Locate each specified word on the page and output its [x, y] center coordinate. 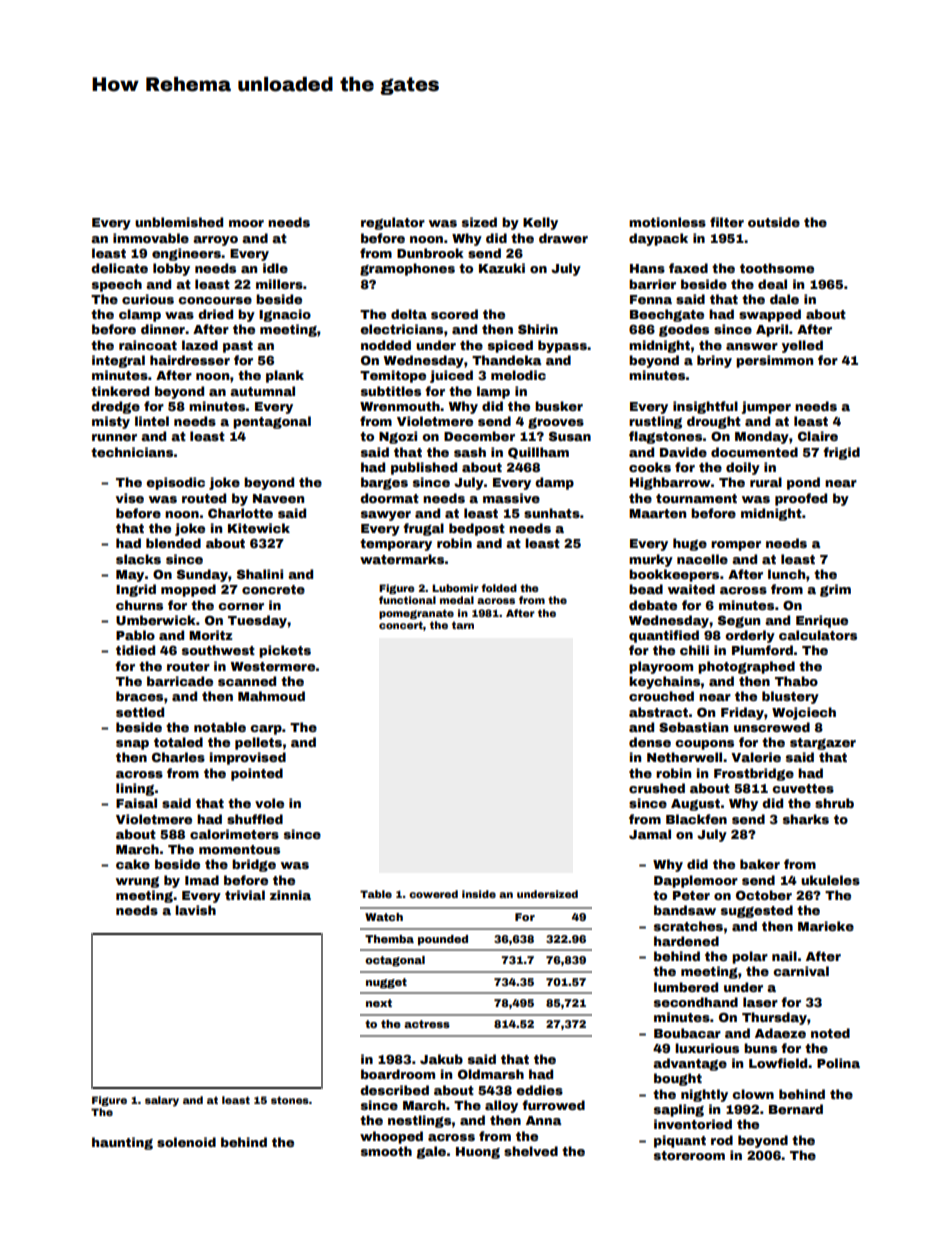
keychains [664, 682]
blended [173, 543]
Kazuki [502, 268]
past [238, 347]
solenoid [186, 1142]
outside [774, 222]
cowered [433, 894]
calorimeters [234, 834]
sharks [806, 819]
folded [499, 588]
